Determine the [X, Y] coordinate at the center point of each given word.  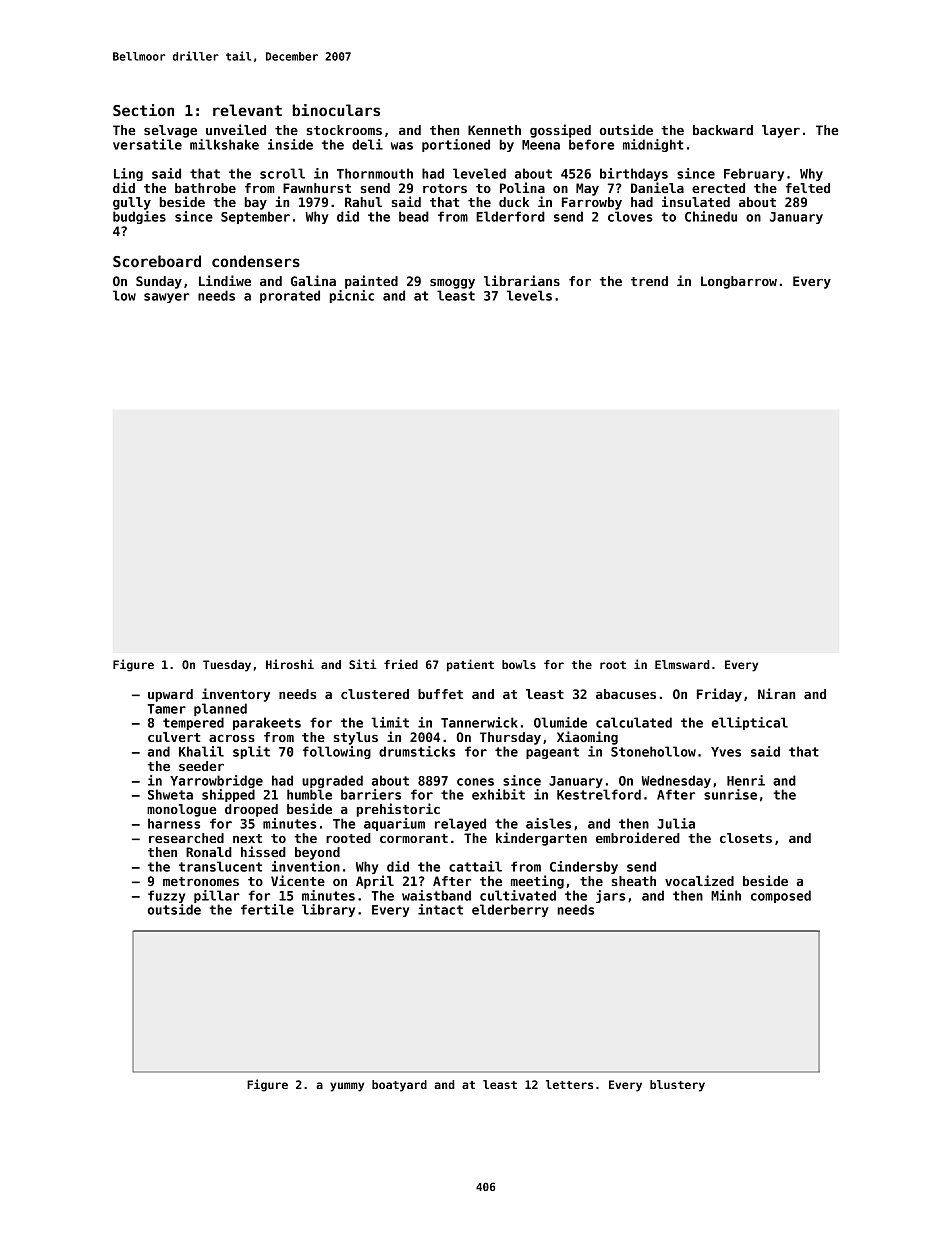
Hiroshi [290, 664]
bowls [519, 664]
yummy [347, 1087]
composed [781, 896]
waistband [436, 895]
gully [132, 203]
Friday [719, 695]
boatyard [399, 1086]
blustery [677, 1086]
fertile [267, 909]
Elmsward [682, 664]
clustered [375, 694]
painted [371, 282]
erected [718, 188]
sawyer [166, 298]
